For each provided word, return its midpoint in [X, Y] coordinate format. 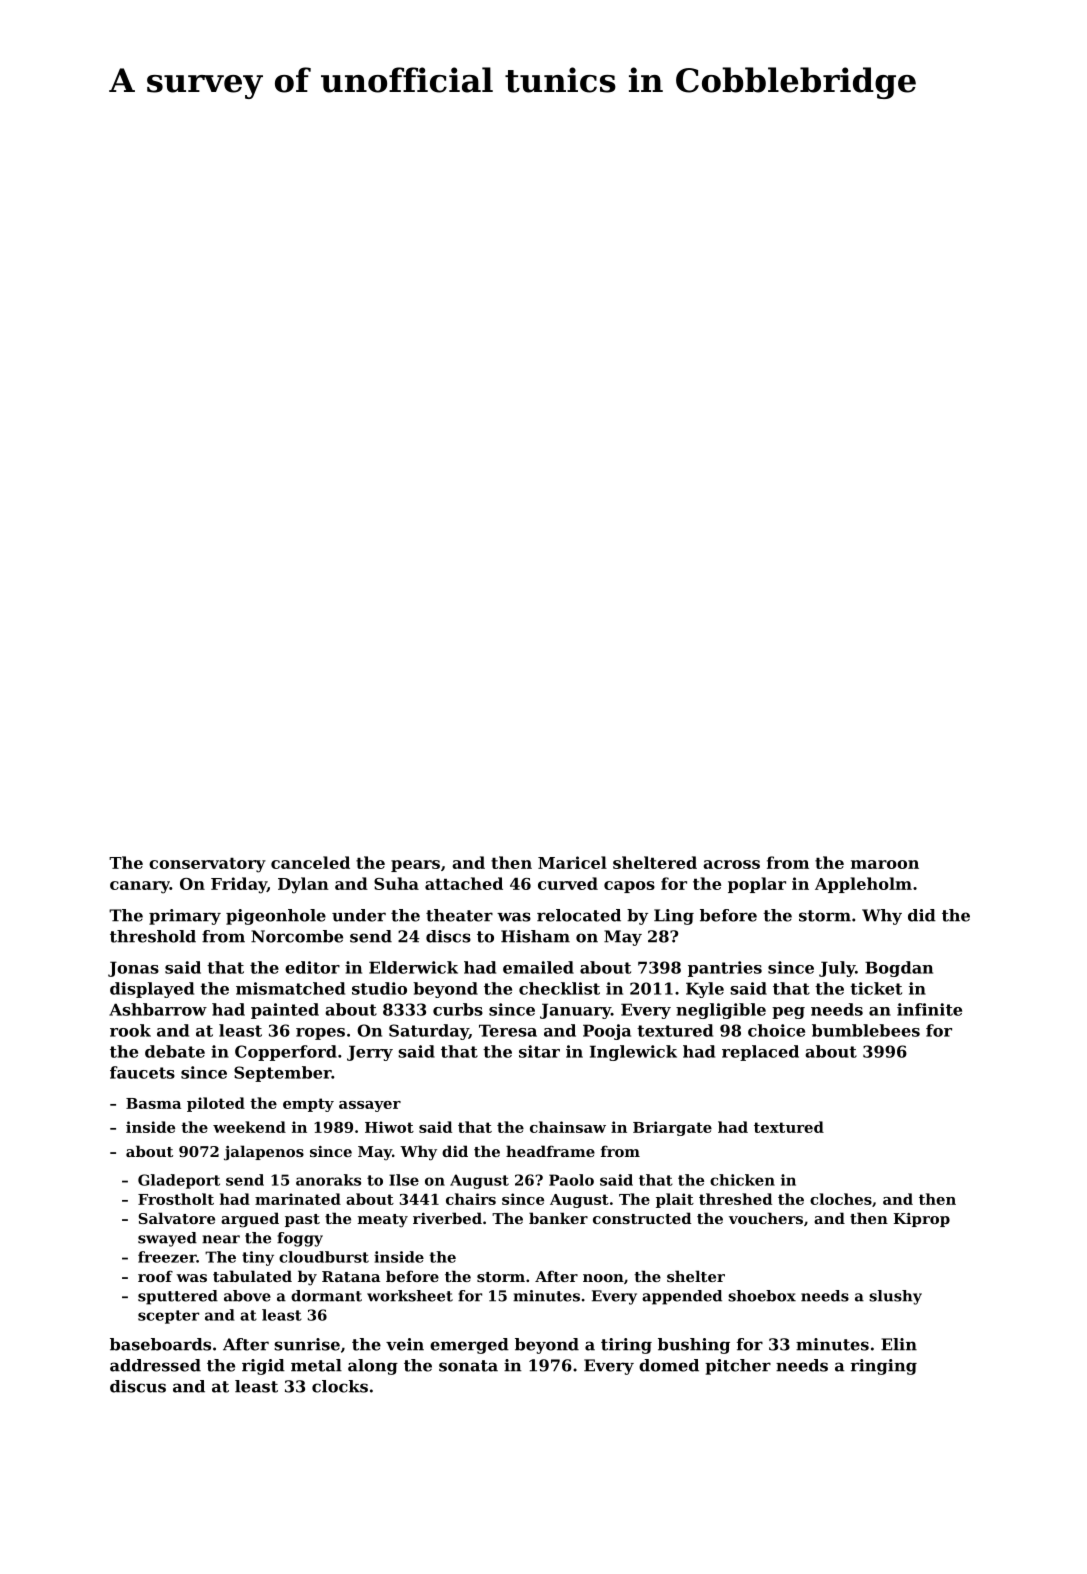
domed [669, 1365]
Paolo [571, 1180]
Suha [396, 883]
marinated [298, 1199]
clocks [340, 1386]
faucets [142, 1072]
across [731, 864]
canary [140, 887]
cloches [841, 1199]
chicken [742, 1180]
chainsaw [568, 1127]
